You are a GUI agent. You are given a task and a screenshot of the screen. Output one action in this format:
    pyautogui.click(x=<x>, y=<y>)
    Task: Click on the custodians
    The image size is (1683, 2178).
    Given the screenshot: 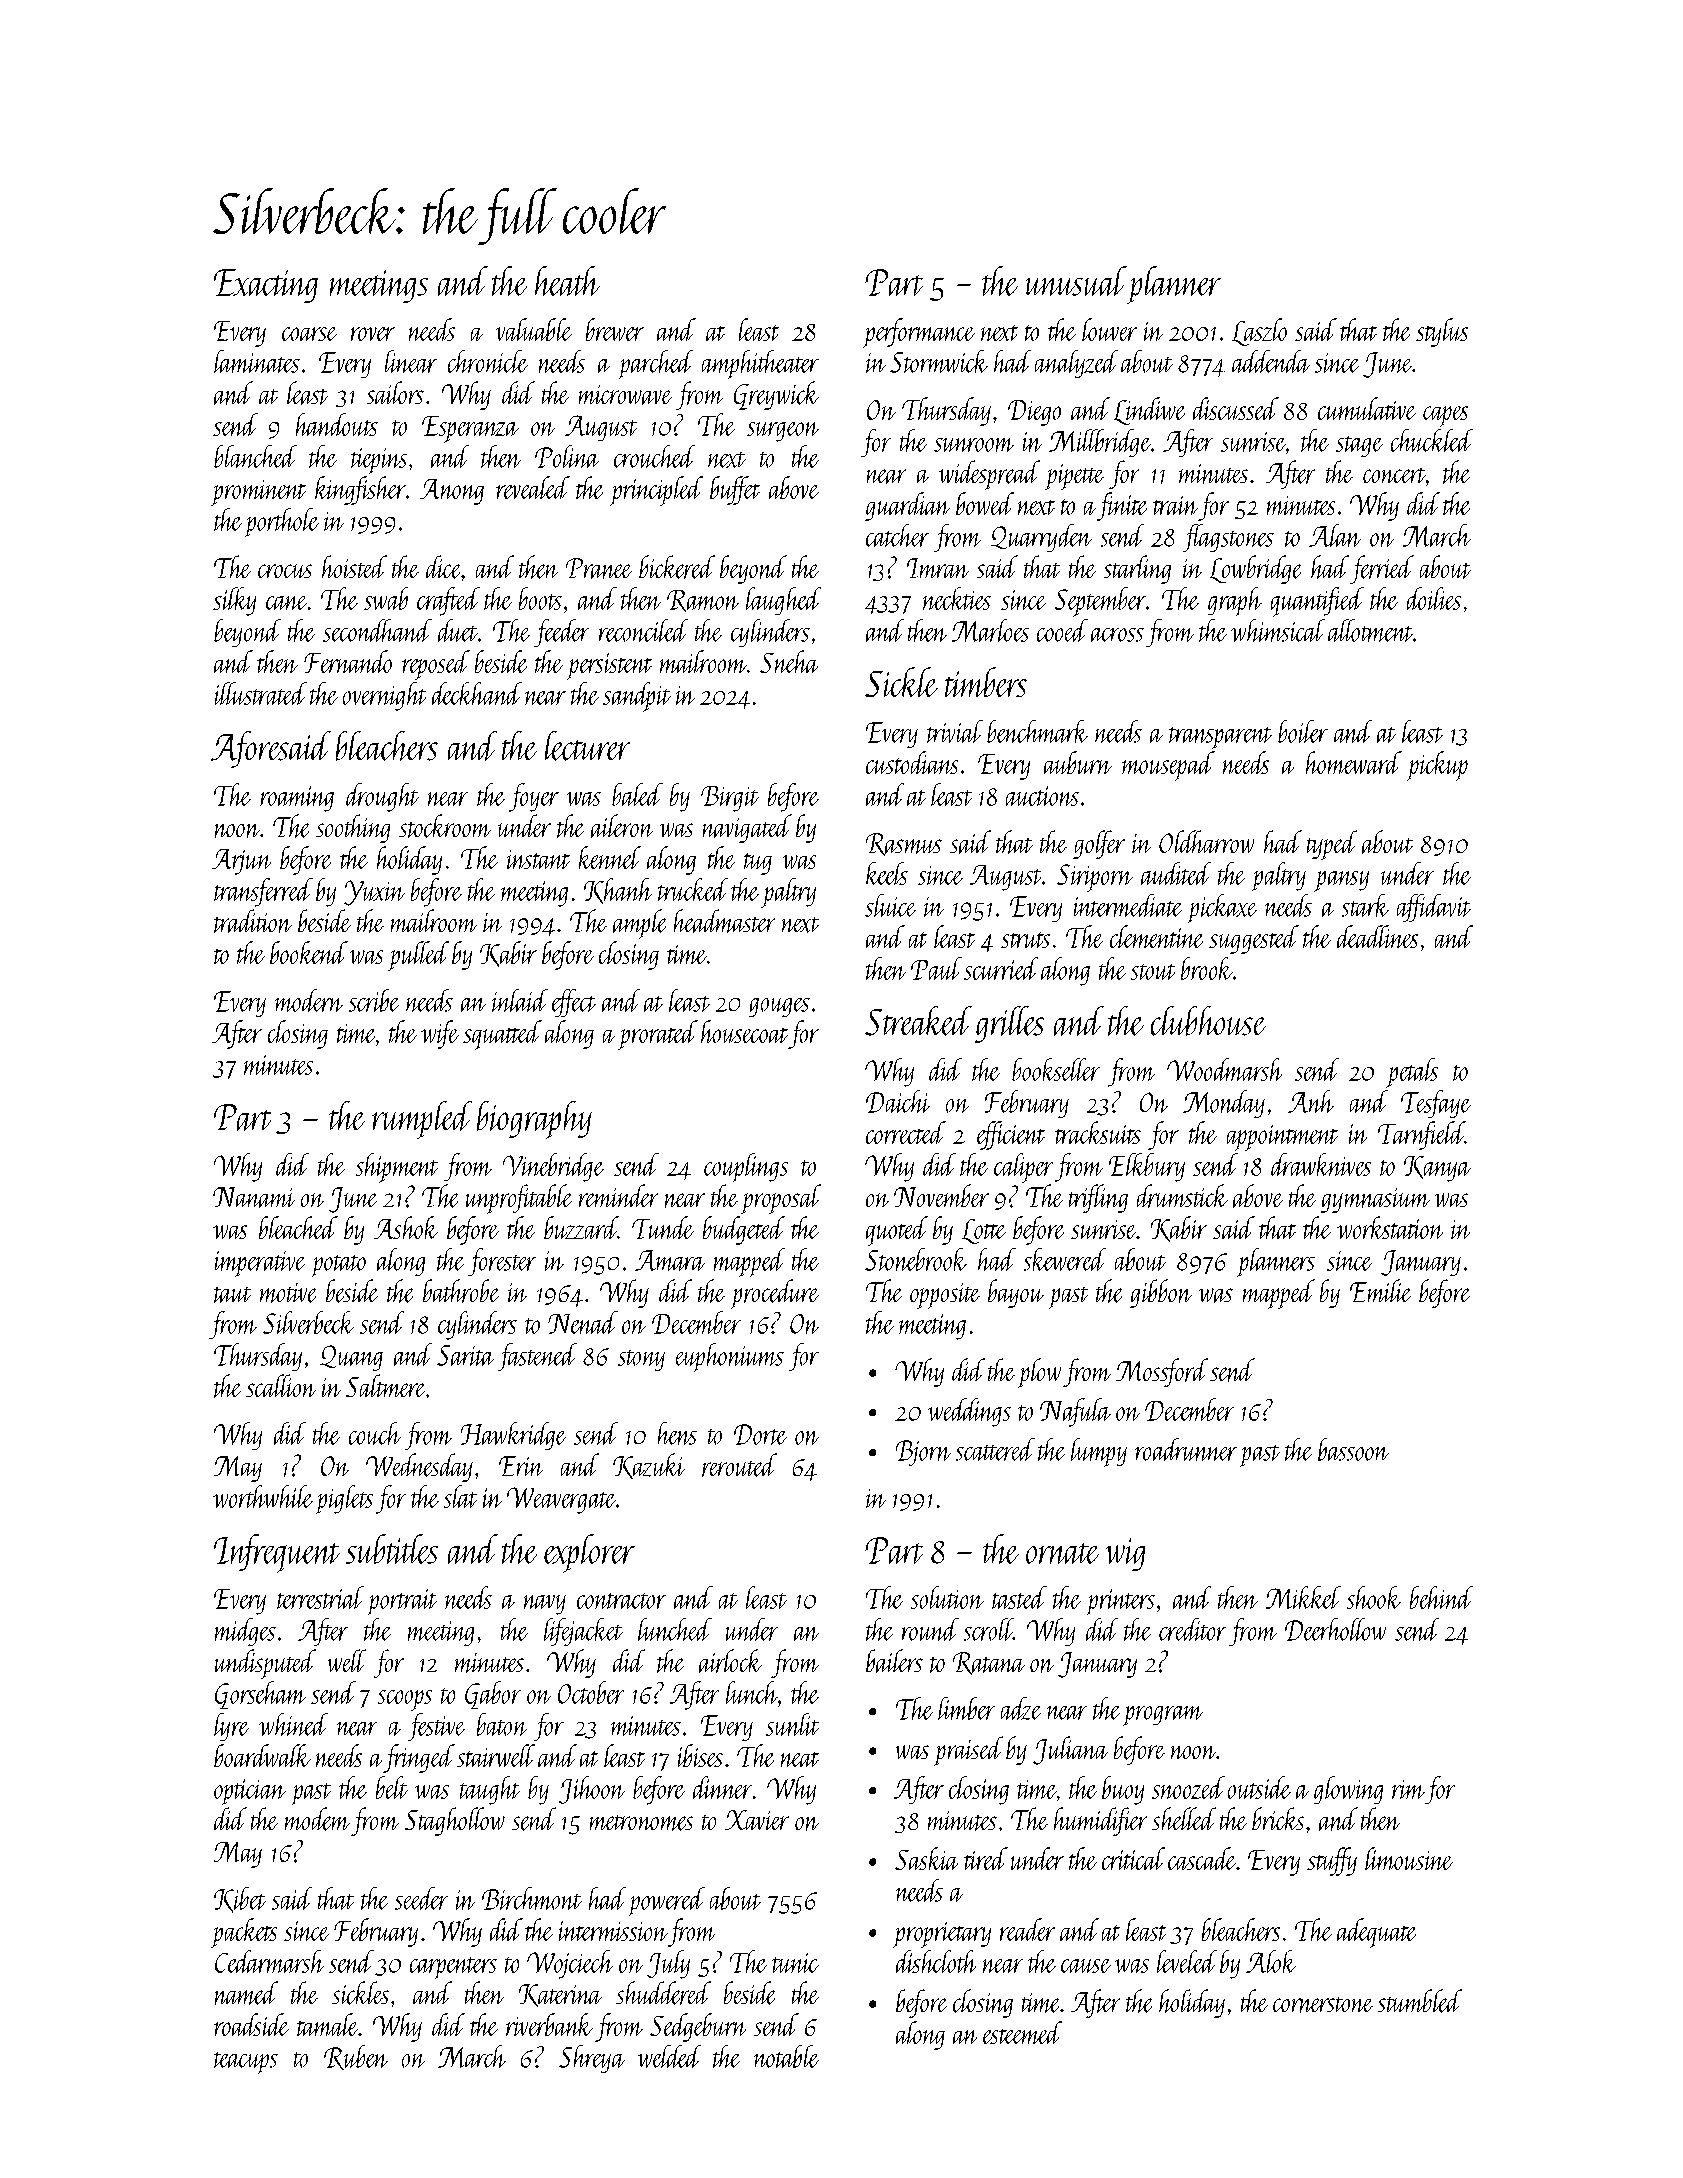 What is the action you would take?
    pyautogui.click(x=912, y=762)
